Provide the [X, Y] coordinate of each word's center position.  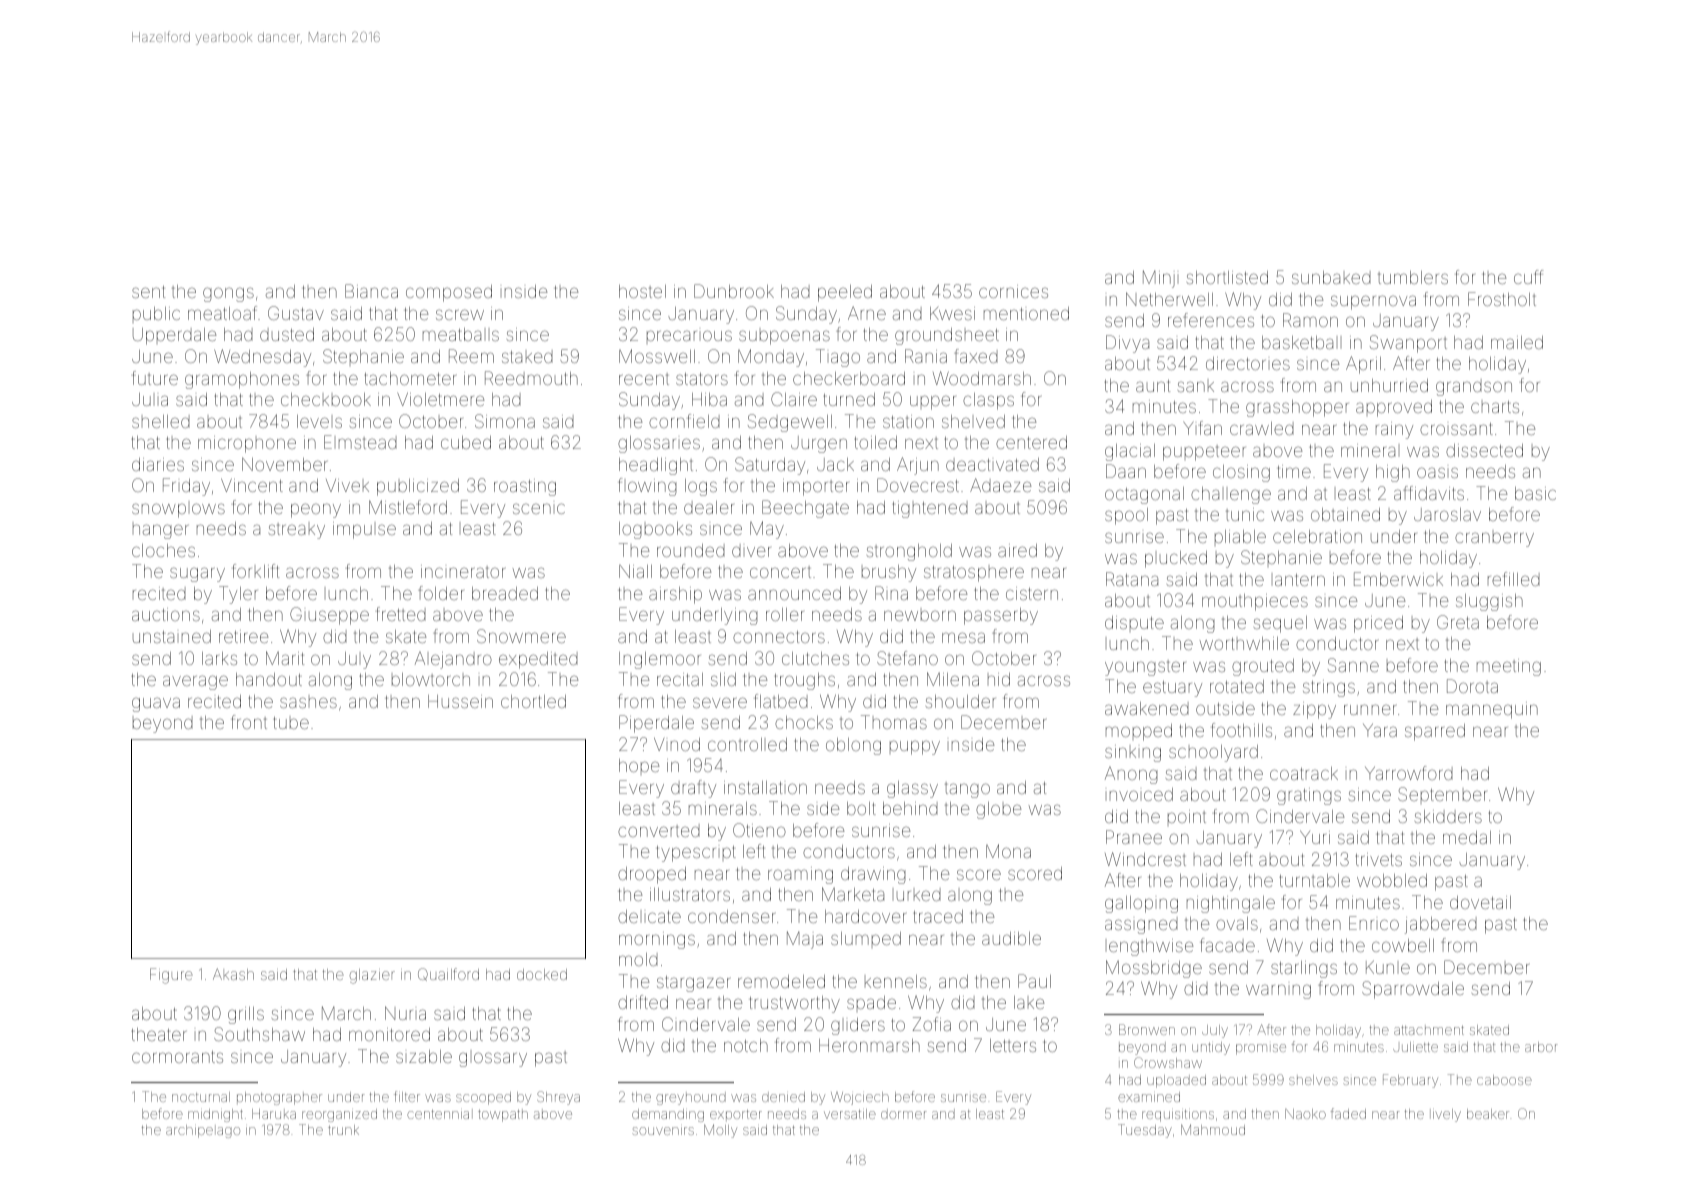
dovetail [1480, 902]
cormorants [177, 1057]
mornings [657, 940]
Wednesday [262, 358]
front [249, 722]
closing [1241, 473]
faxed [976, 356]
